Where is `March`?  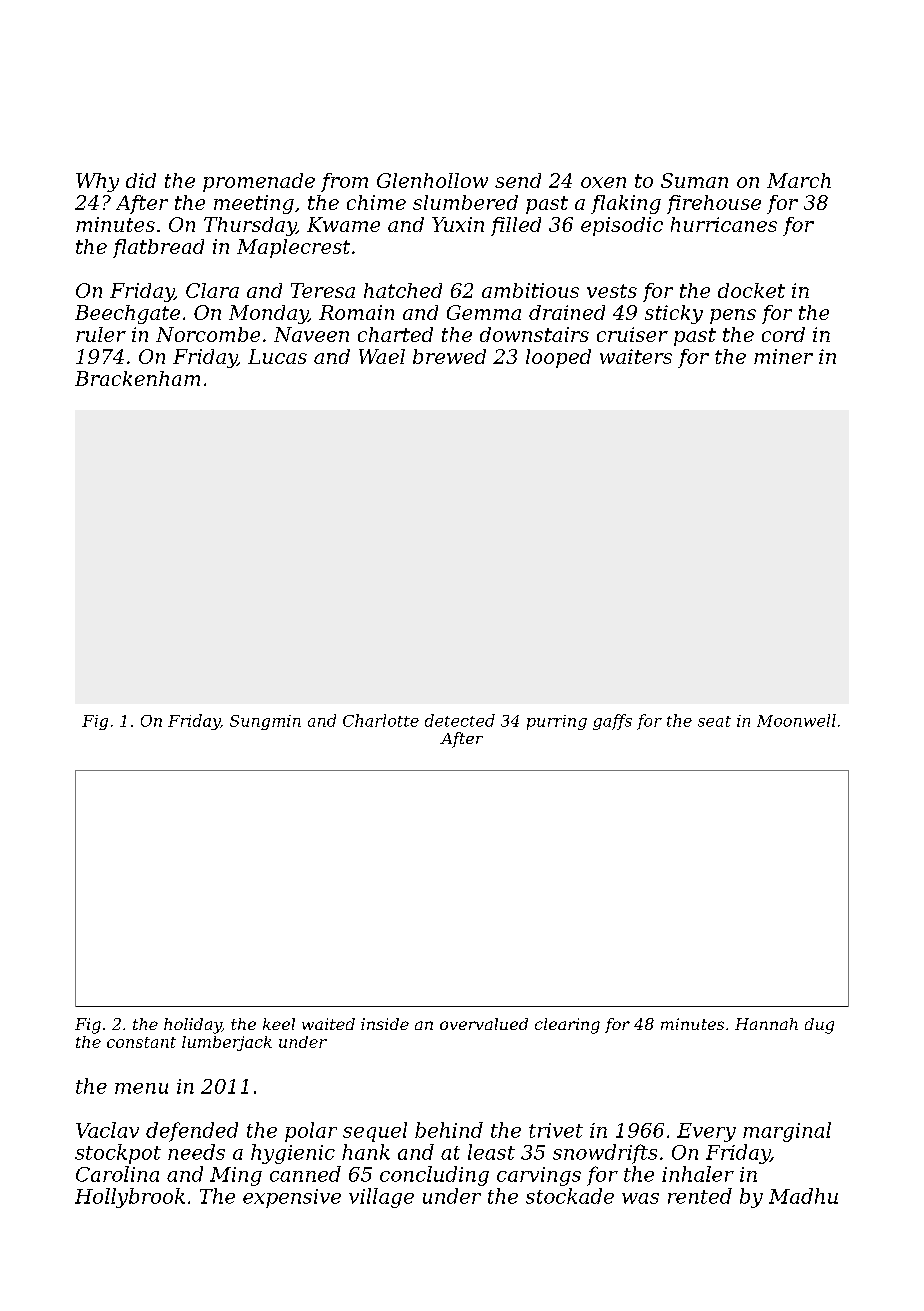
March is located at coordinates (799, 180).
